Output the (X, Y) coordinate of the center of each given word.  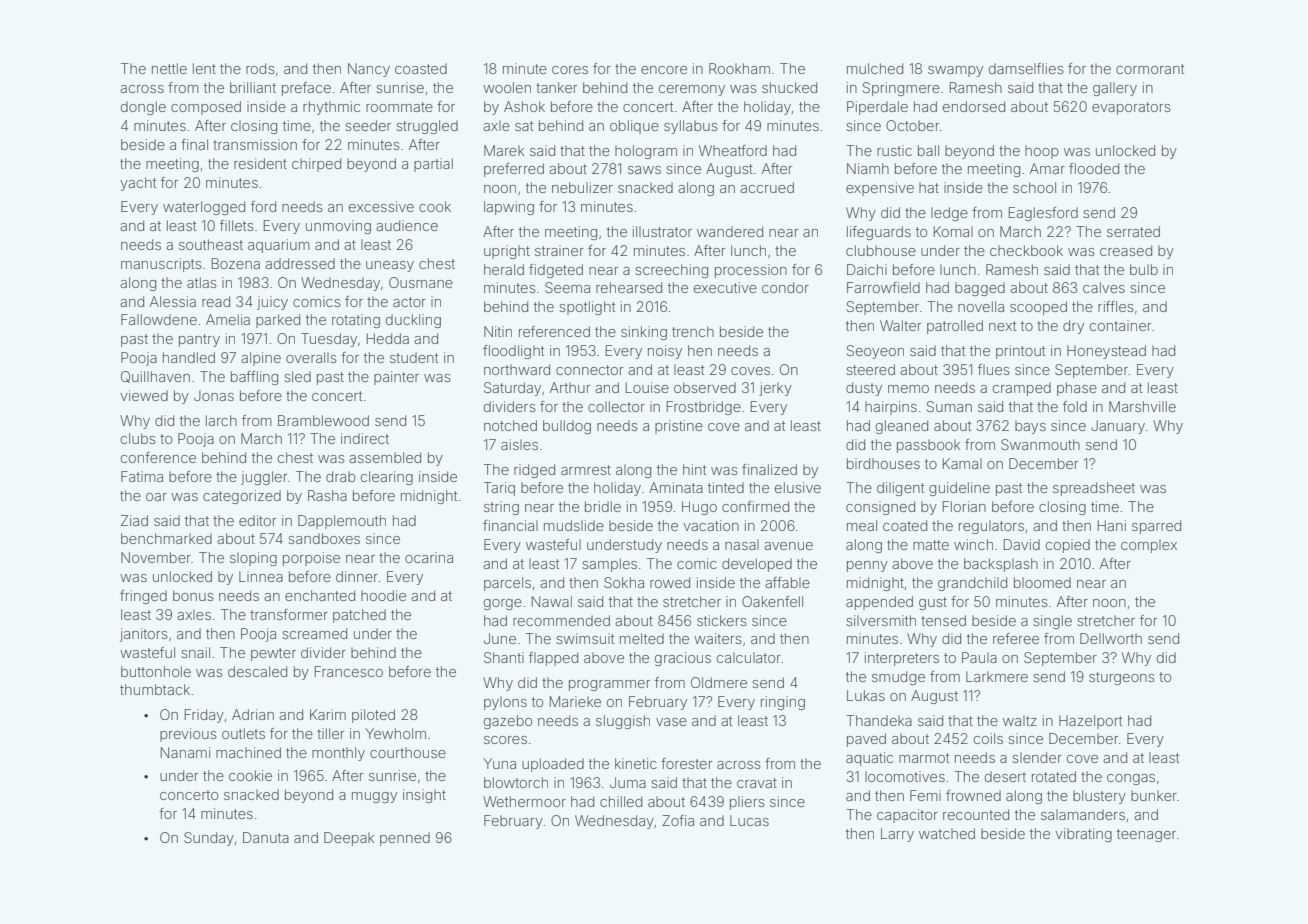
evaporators (1131, 108)
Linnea (261, 576)
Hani (1112, 525)
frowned (973, 795)
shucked (789, 87)
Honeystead (1106, 352)
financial (510, 525)
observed (705, 387)
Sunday (209, 839)
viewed (144, 395)
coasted (421, 68)
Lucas (749, 820)
